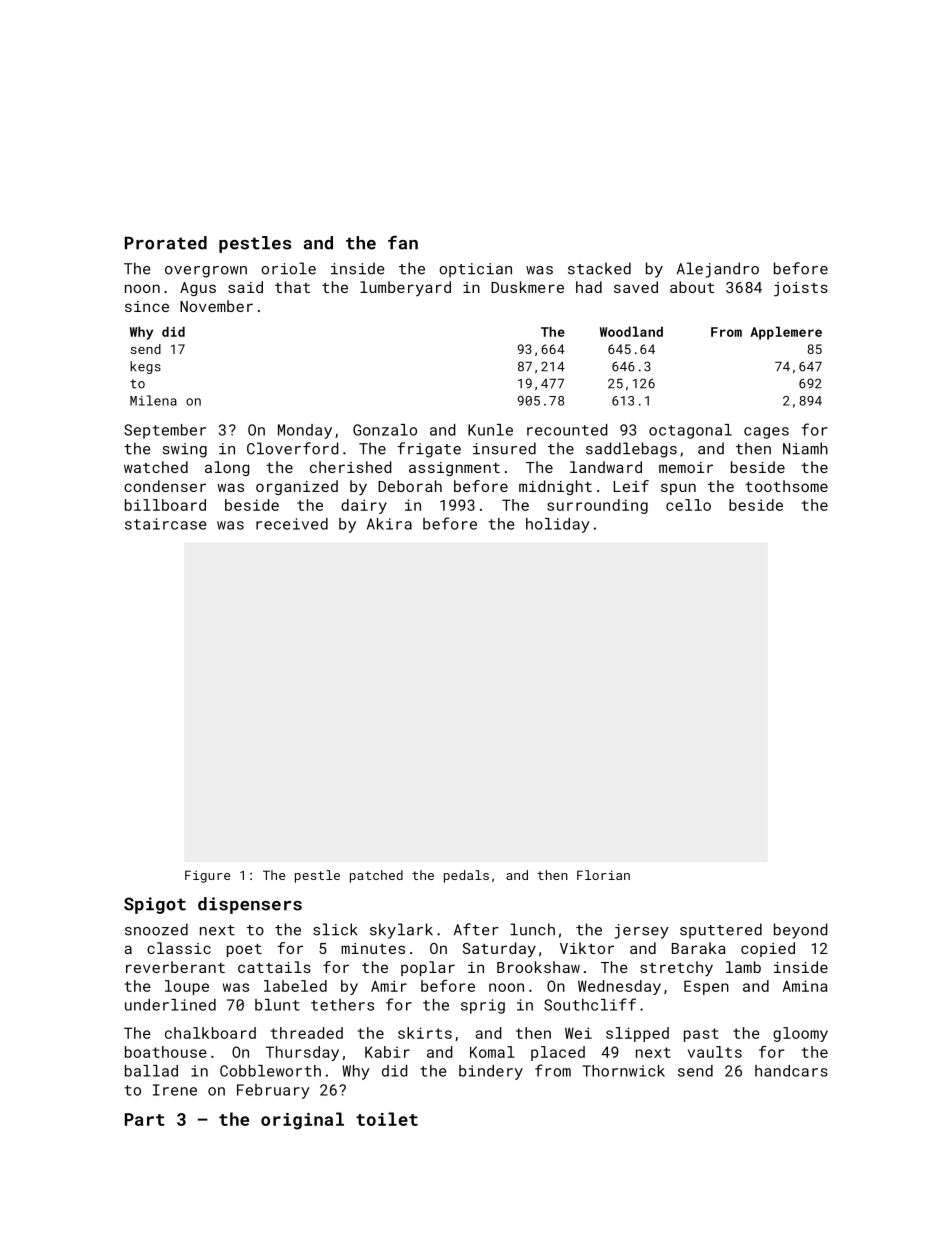  I want to click on Prorated, so click(166, 243).
